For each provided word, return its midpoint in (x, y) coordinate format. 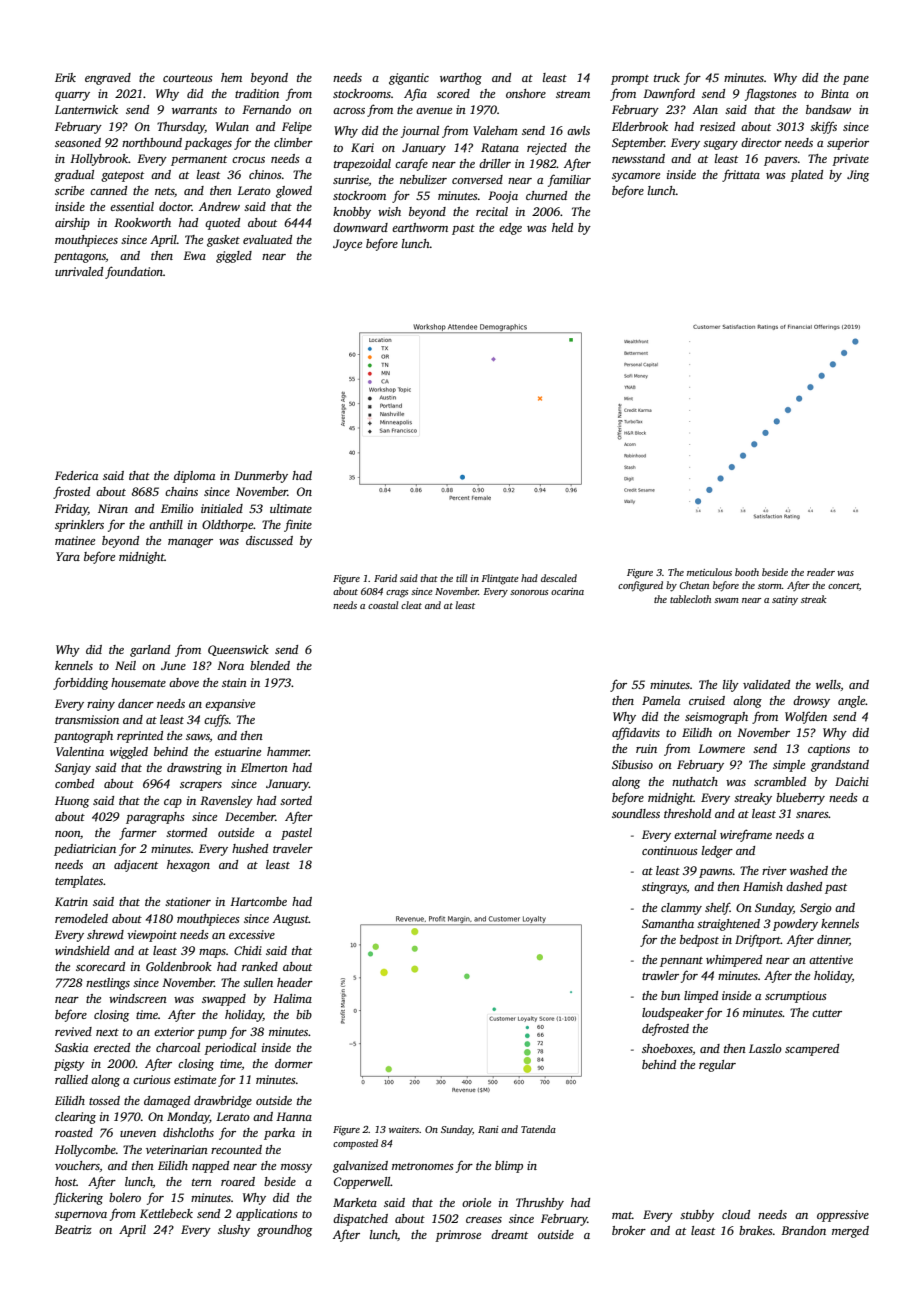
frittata (741, 175)
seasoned (78, 142)
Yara (68, 556)
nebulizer (423, 179)
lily (731, 686)
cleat (411, 605)
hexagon (188, 866)
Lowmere (721, 748)
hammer (288, 751)
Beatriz (73, 1229)
